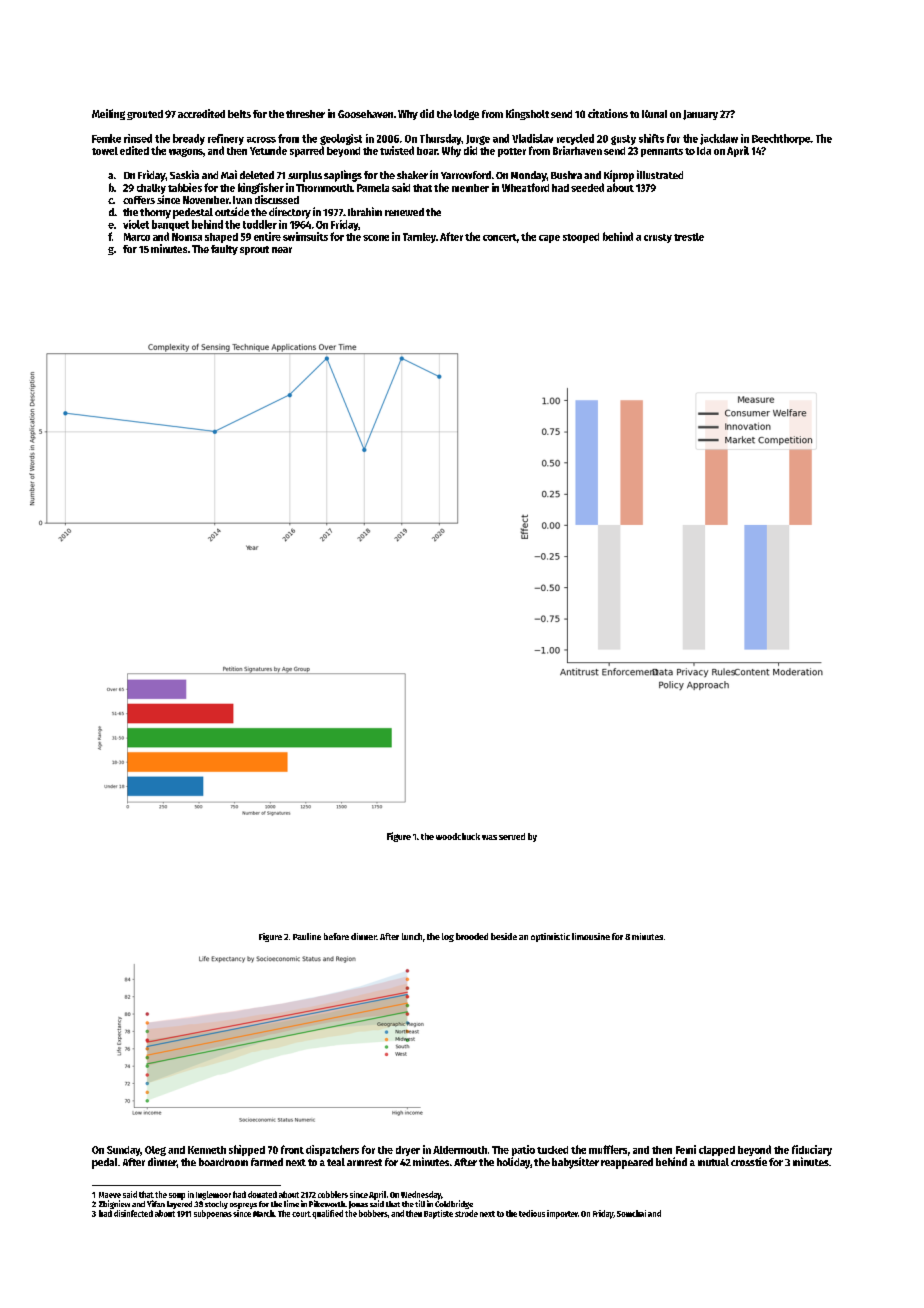 The image size is (924, 1308). Describe the element at coordinates (155, 1151) in the screenshot. I see `Oleg` at that location.
